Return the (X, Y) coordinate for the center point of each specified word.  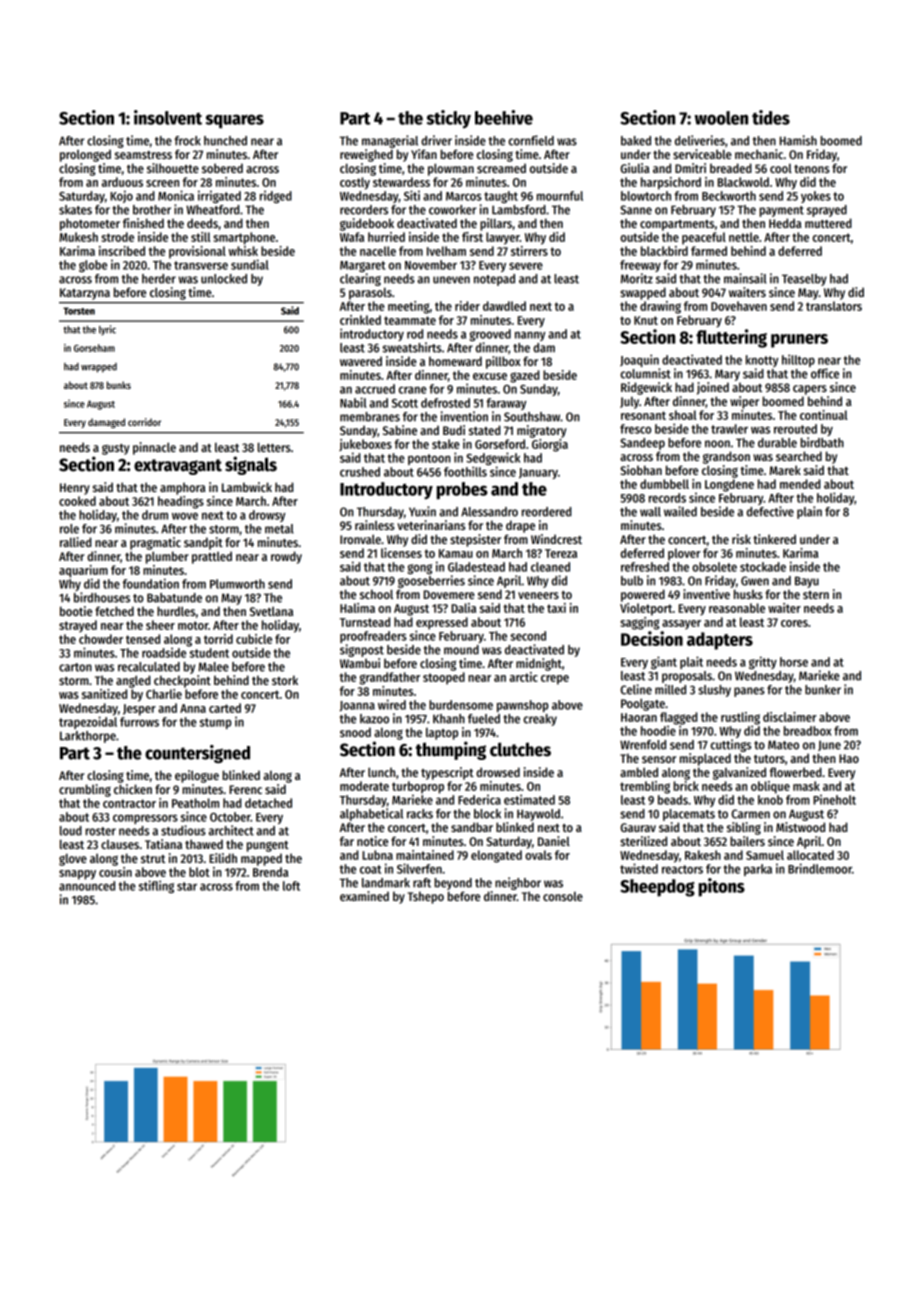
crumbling (85, 790)
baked (636, 141)
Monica (176, 195)
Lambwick (247, 487)
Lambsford (519, 210)
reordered (546, 512)
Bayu (807, 582)
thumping (451, 750)
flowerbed (796, 772)
